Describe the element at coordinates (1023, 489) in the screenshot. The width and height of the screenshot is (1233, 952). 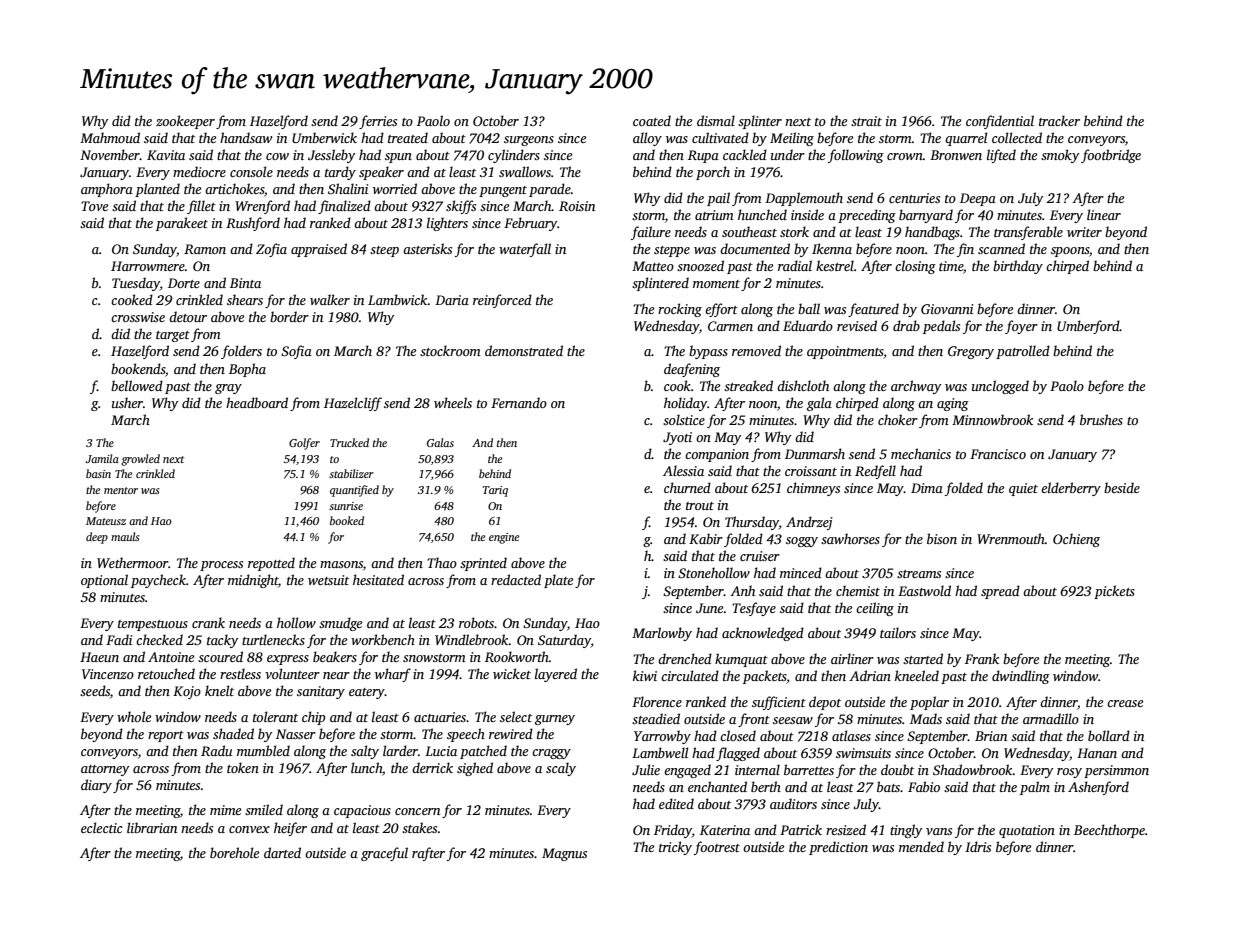
I see `quiet` at that location.
